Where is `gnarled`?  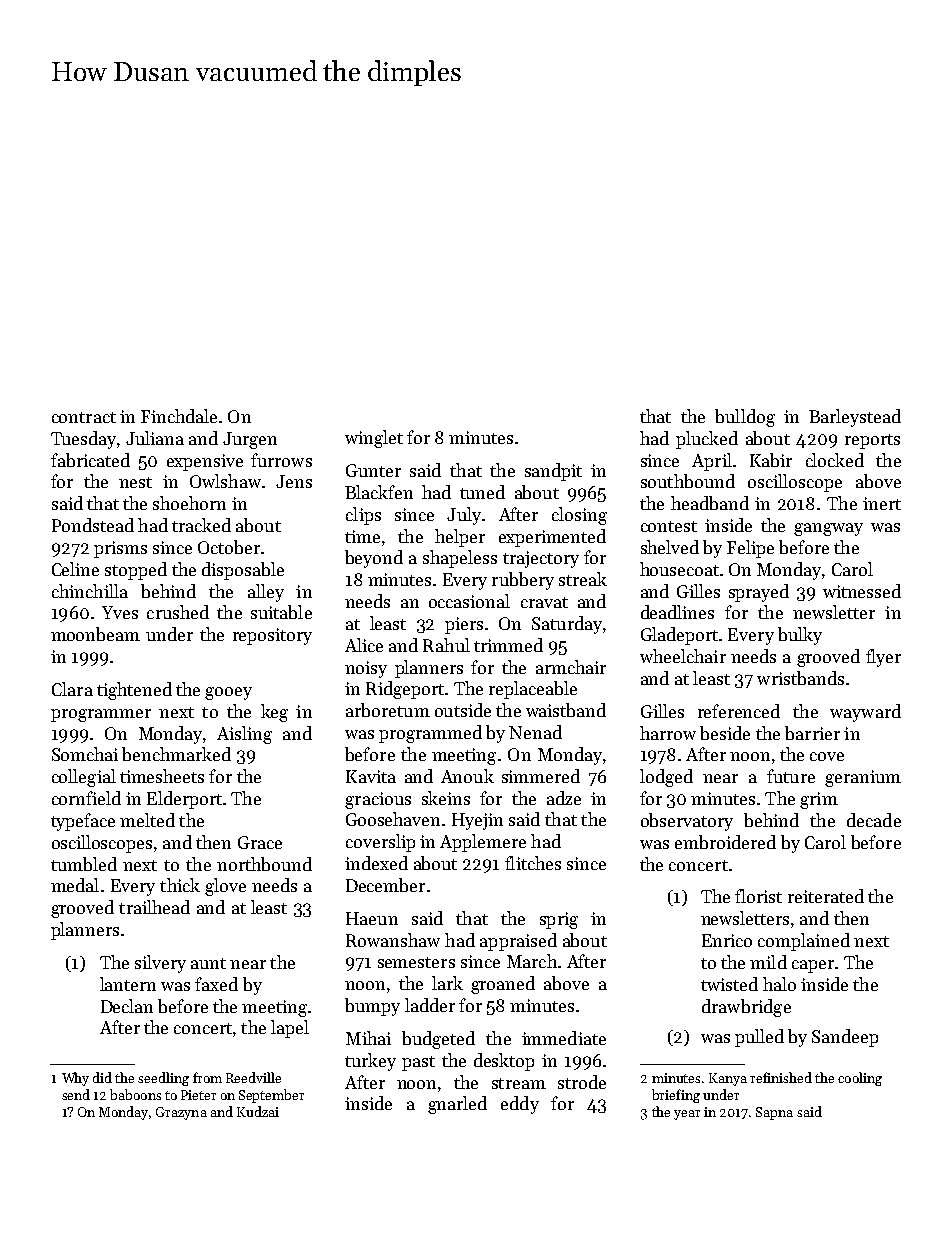
gnarled is located at coordinates (457, 1105).
